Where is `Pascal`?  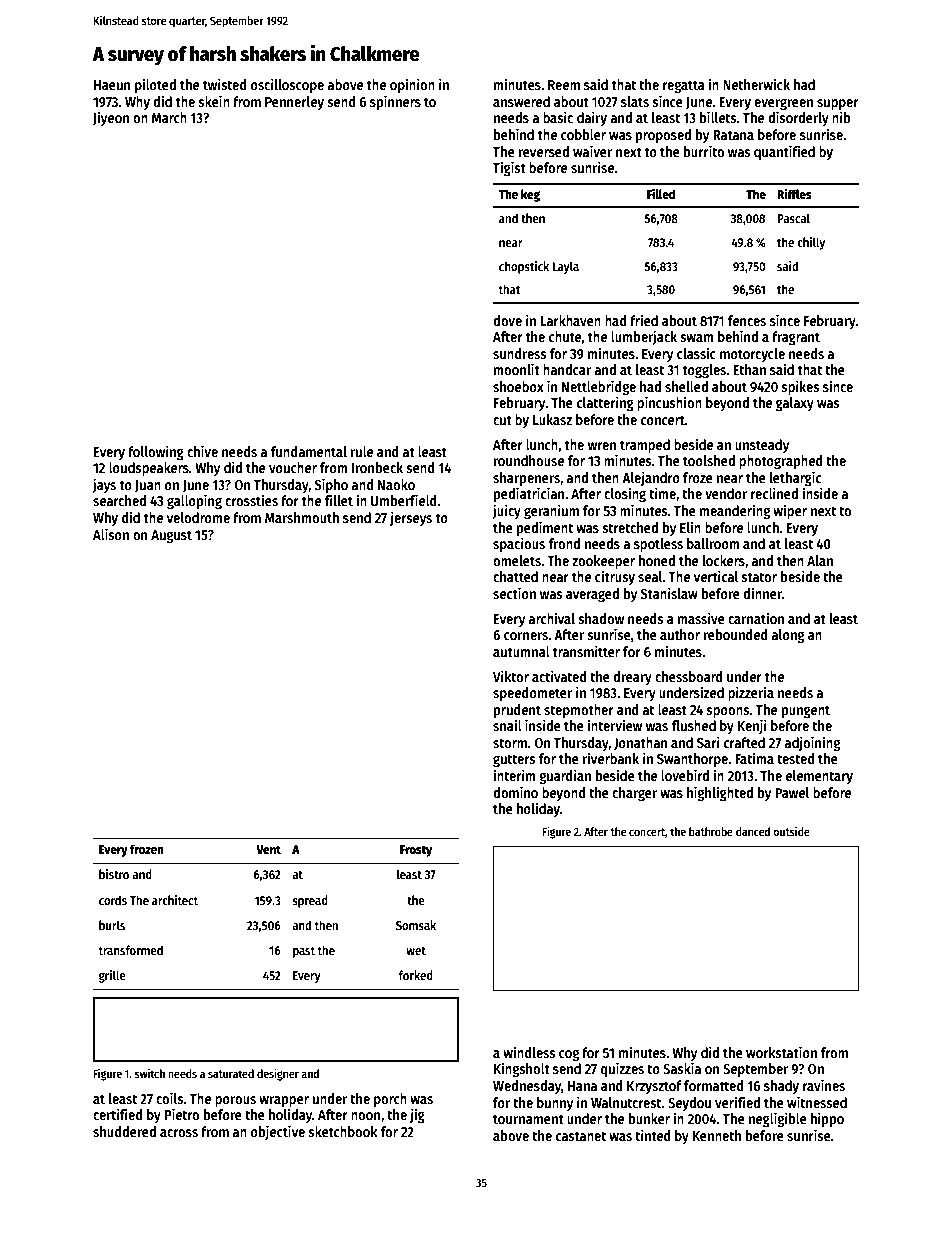 Pascal is located at coordinates (794, 218).
